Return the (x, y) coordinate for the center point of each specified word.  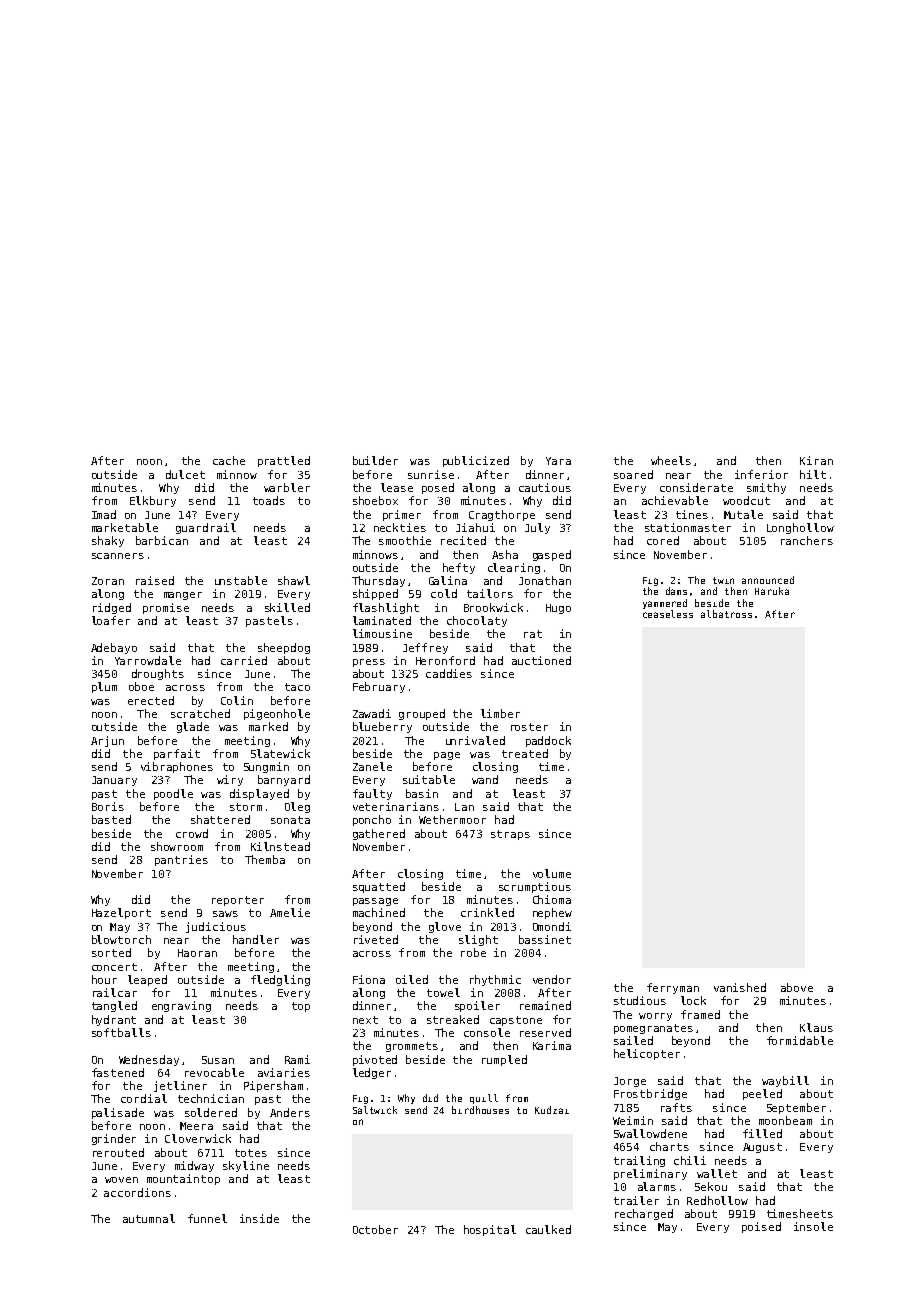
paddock (548, 741)
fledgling (280, 980)
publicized (476, 461)
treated (525, 753)
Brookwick (493, 607)
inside (259, 1218)
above (797, 987)
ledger (372, 1073)
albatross (726, 614)
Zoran (108, 581)
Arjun (107, 741)
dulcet (185, 474)
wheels (671, 460)
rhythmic (495, 980)
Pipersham (273, 1086)
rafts (676, 1107)
